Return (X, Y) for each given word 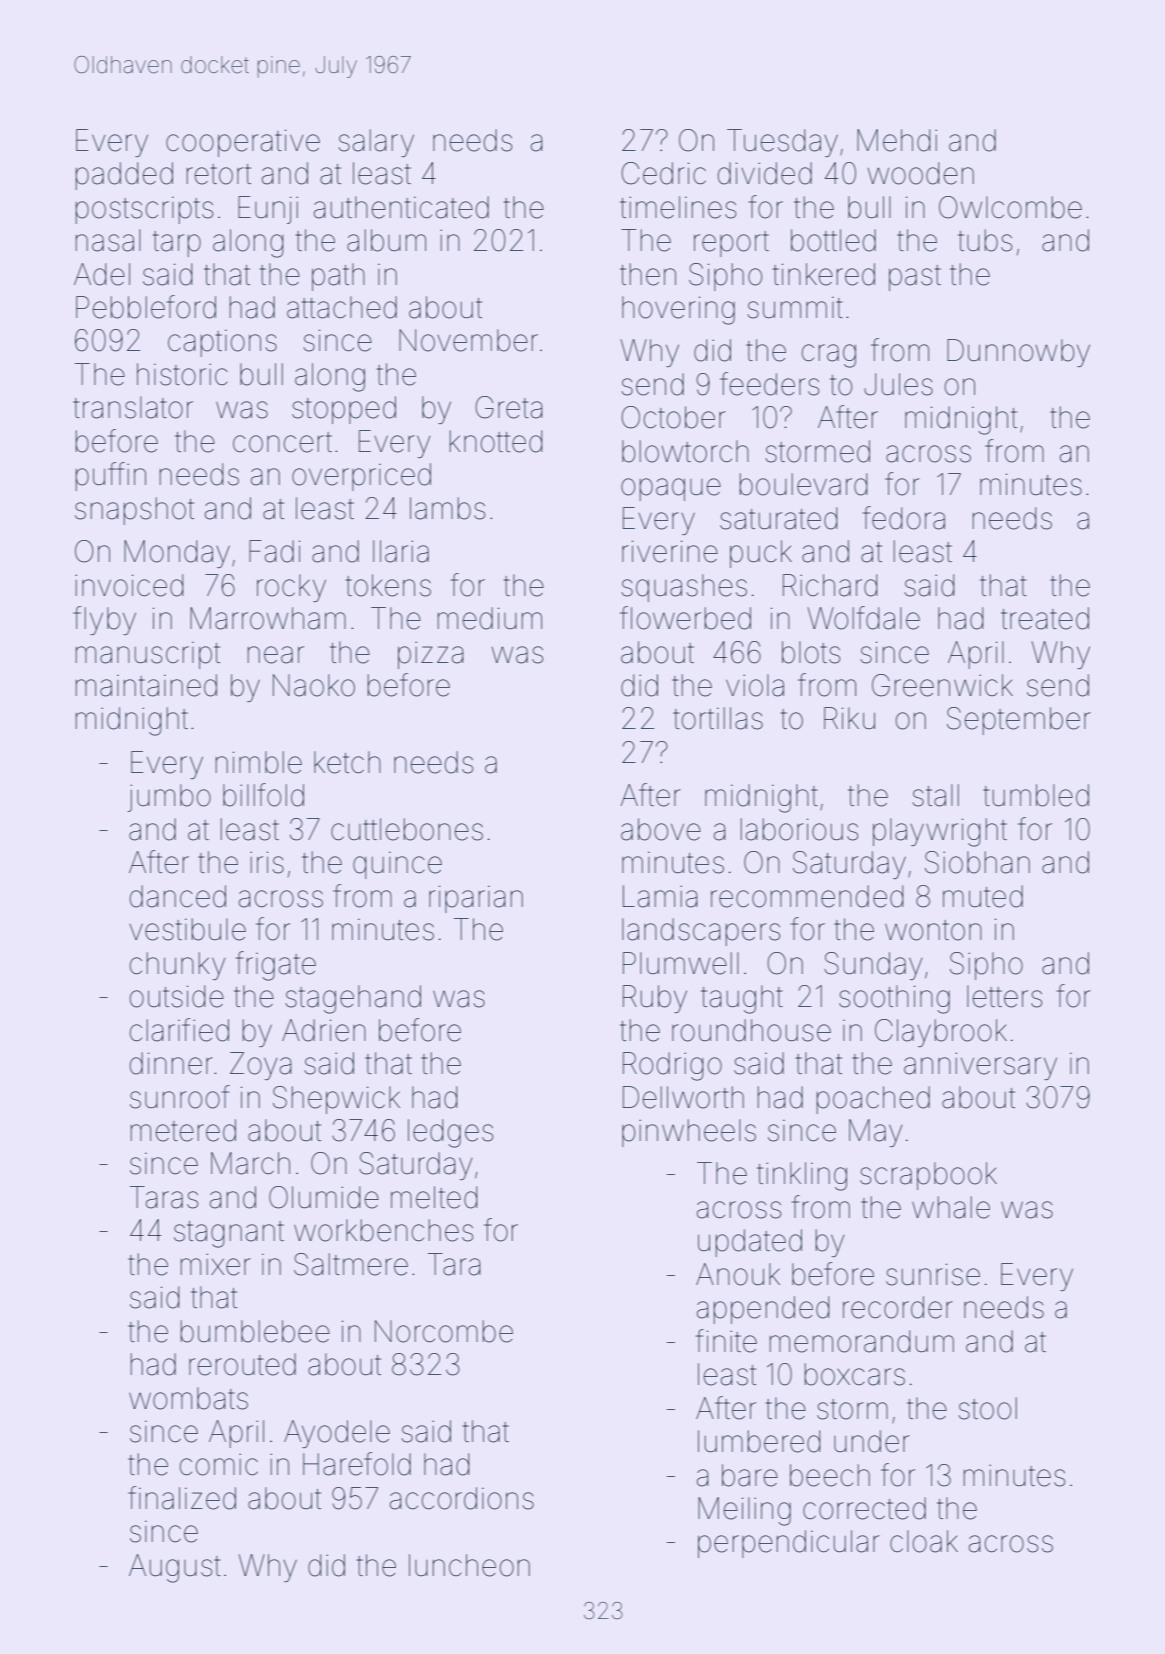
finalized (182, 1498)
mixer (216, 1265)
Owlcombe (1010, 207)
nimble (259, 762)
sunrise (933, 1274)
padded (124, 176)
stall (935, 795)
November (468, 340)
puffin (111, 476)
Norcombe (444, 1331)
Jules (898, 384)
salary (376, 143)
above (661, 829)
